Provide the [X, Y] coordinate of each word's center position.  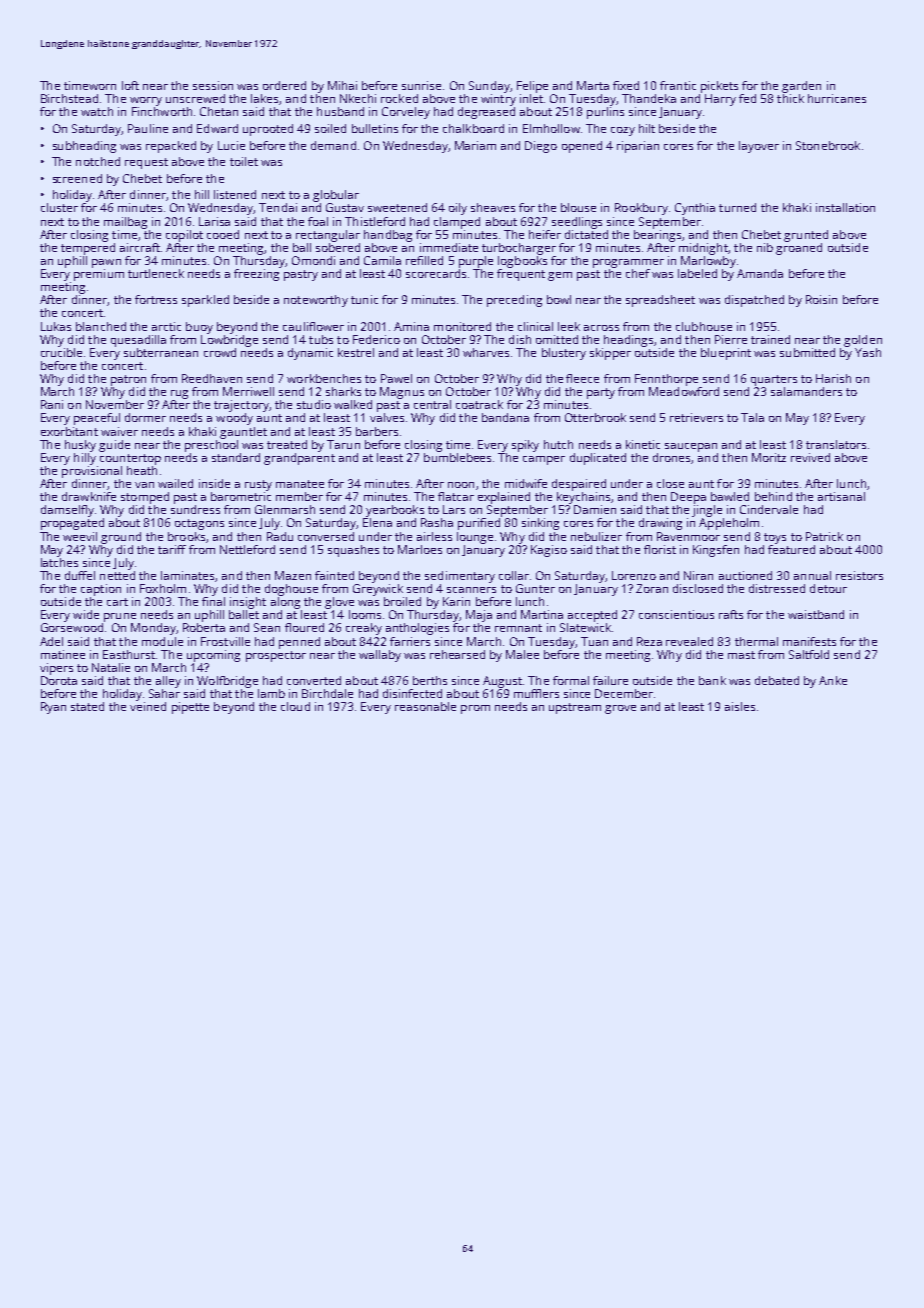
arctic [166, 326]
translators [836, 444]
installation [845, 207]
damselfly [67, 511]
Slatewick [585, 627]
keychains [583, 498]
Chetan [219, 111]
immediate [449, 247]
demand [333, 145]
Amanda [760, 273]
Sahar [164, 693]
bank [712, 680]
